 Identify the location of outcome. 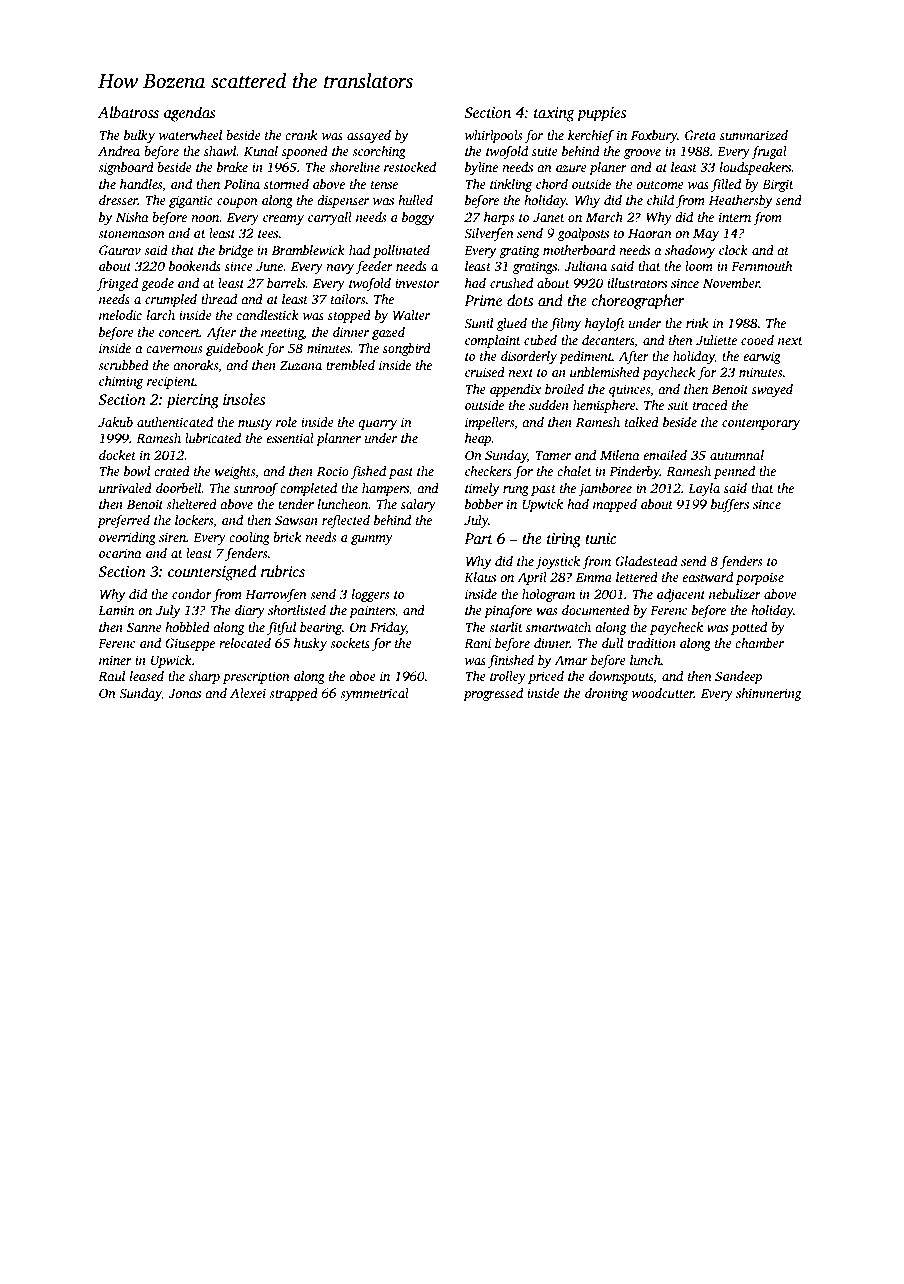
(660, 185).
